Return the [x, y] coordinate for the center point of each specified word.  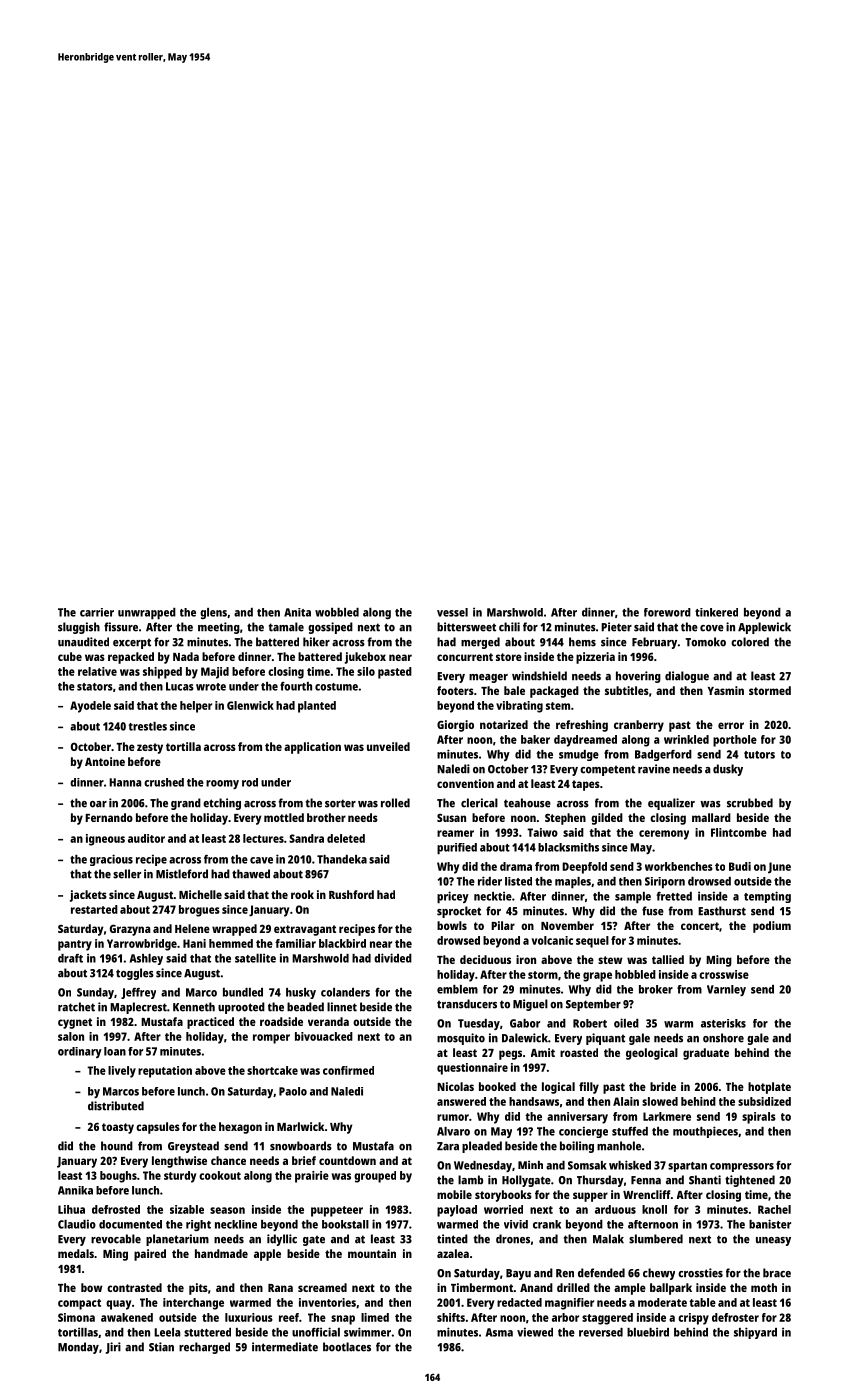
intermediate [285, 1347]
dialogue [687, 677]
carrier [97, 612]
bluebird [648, 1332]
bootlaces [347, 1347]
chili [509, 627]
